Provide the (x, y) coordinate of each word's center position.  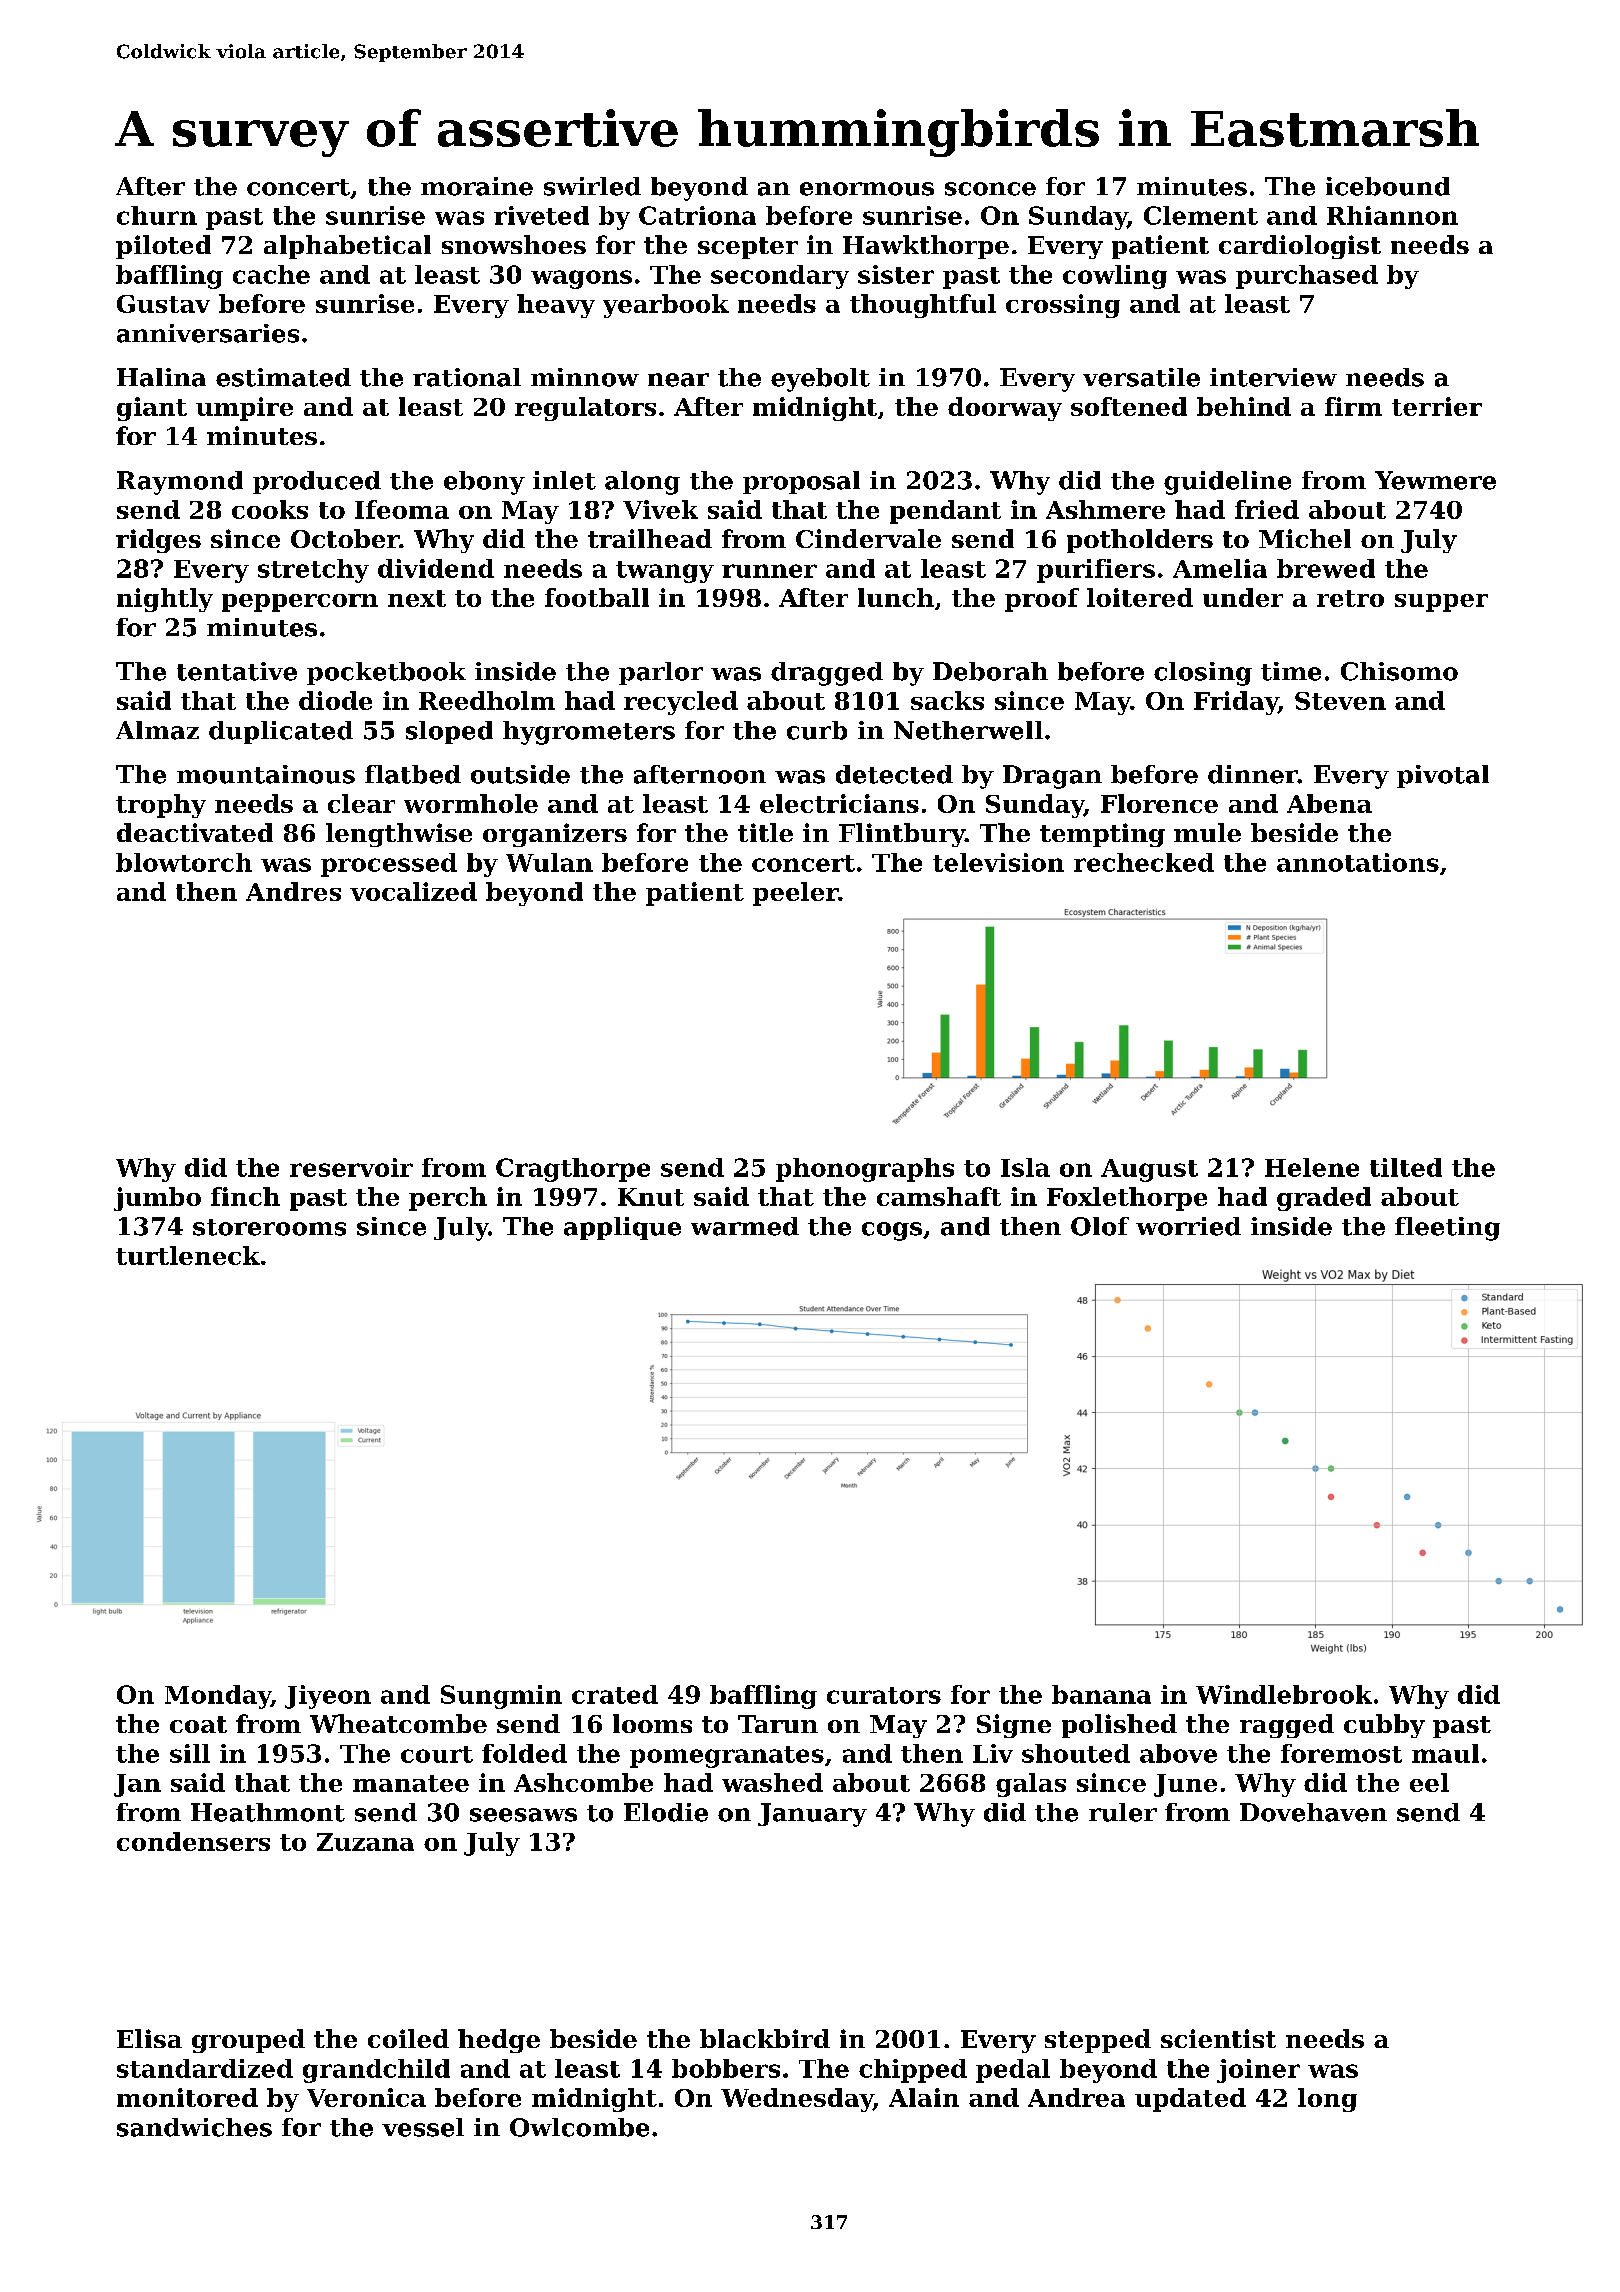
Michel (1305, 538)
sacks (947, 700)
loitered (1140, 597)
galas (1031, 1785)
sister (896, 274)
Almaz (157, 730)
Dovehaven (1313, 1812)
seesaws (523, 1815)
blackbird (765, 2038)
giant (152, 409)
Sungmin (501, 1697)
